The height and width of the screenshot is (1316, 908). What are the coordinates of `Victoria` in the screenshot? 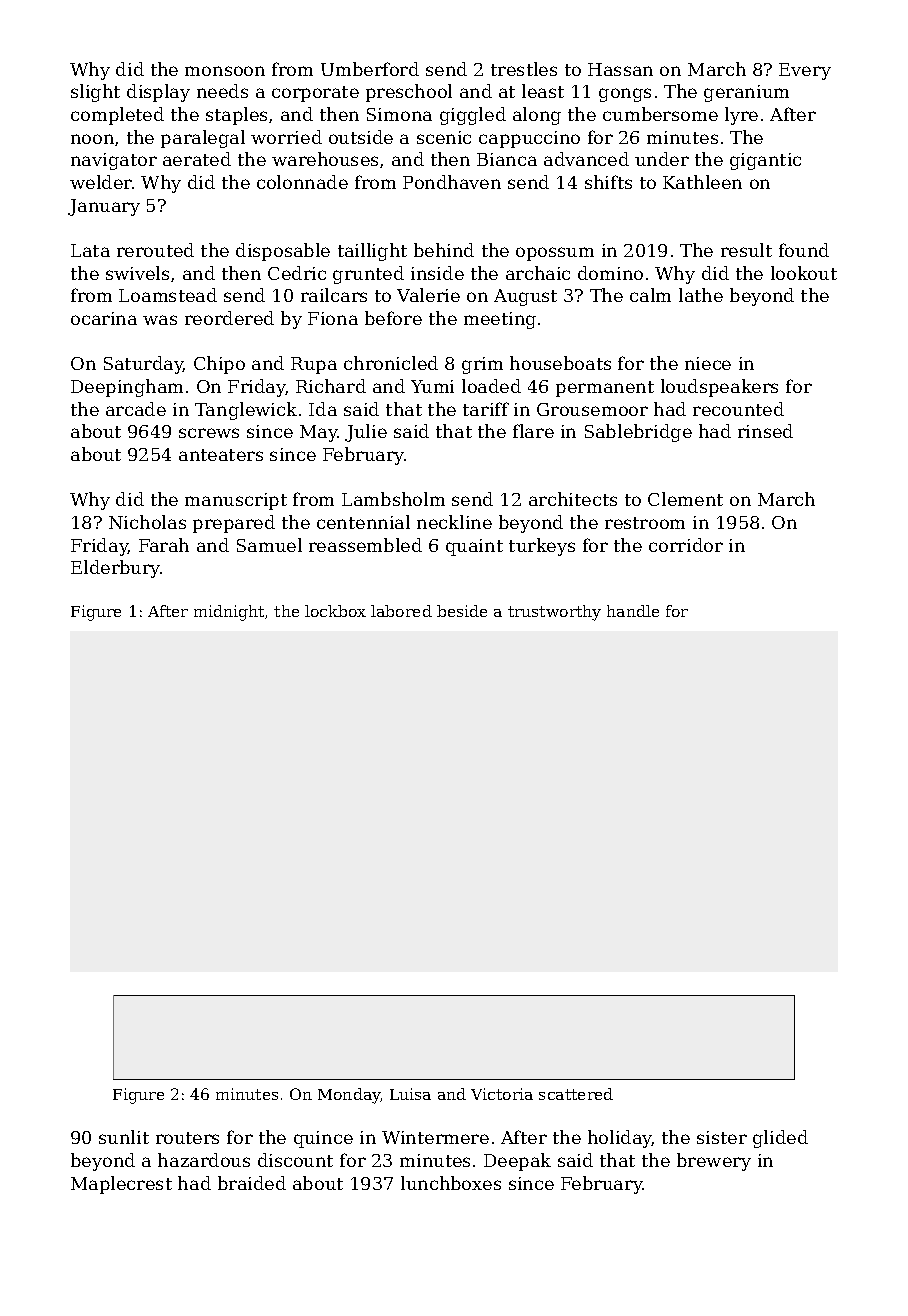 It's located at (502, 1094).
